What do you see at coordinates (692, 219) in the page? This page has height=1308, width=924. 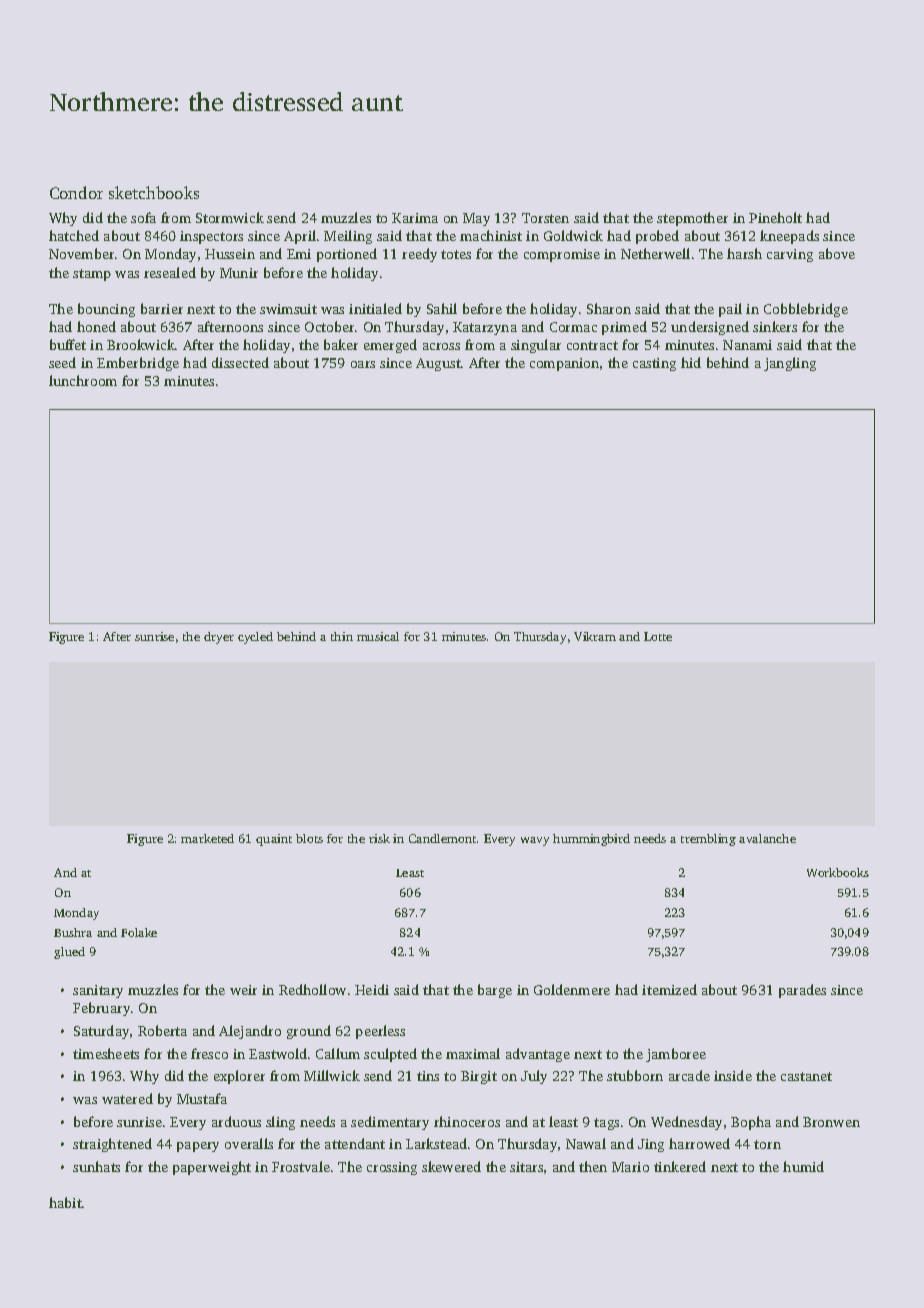 I see `stepmother` at bounding box center [692, 219].
